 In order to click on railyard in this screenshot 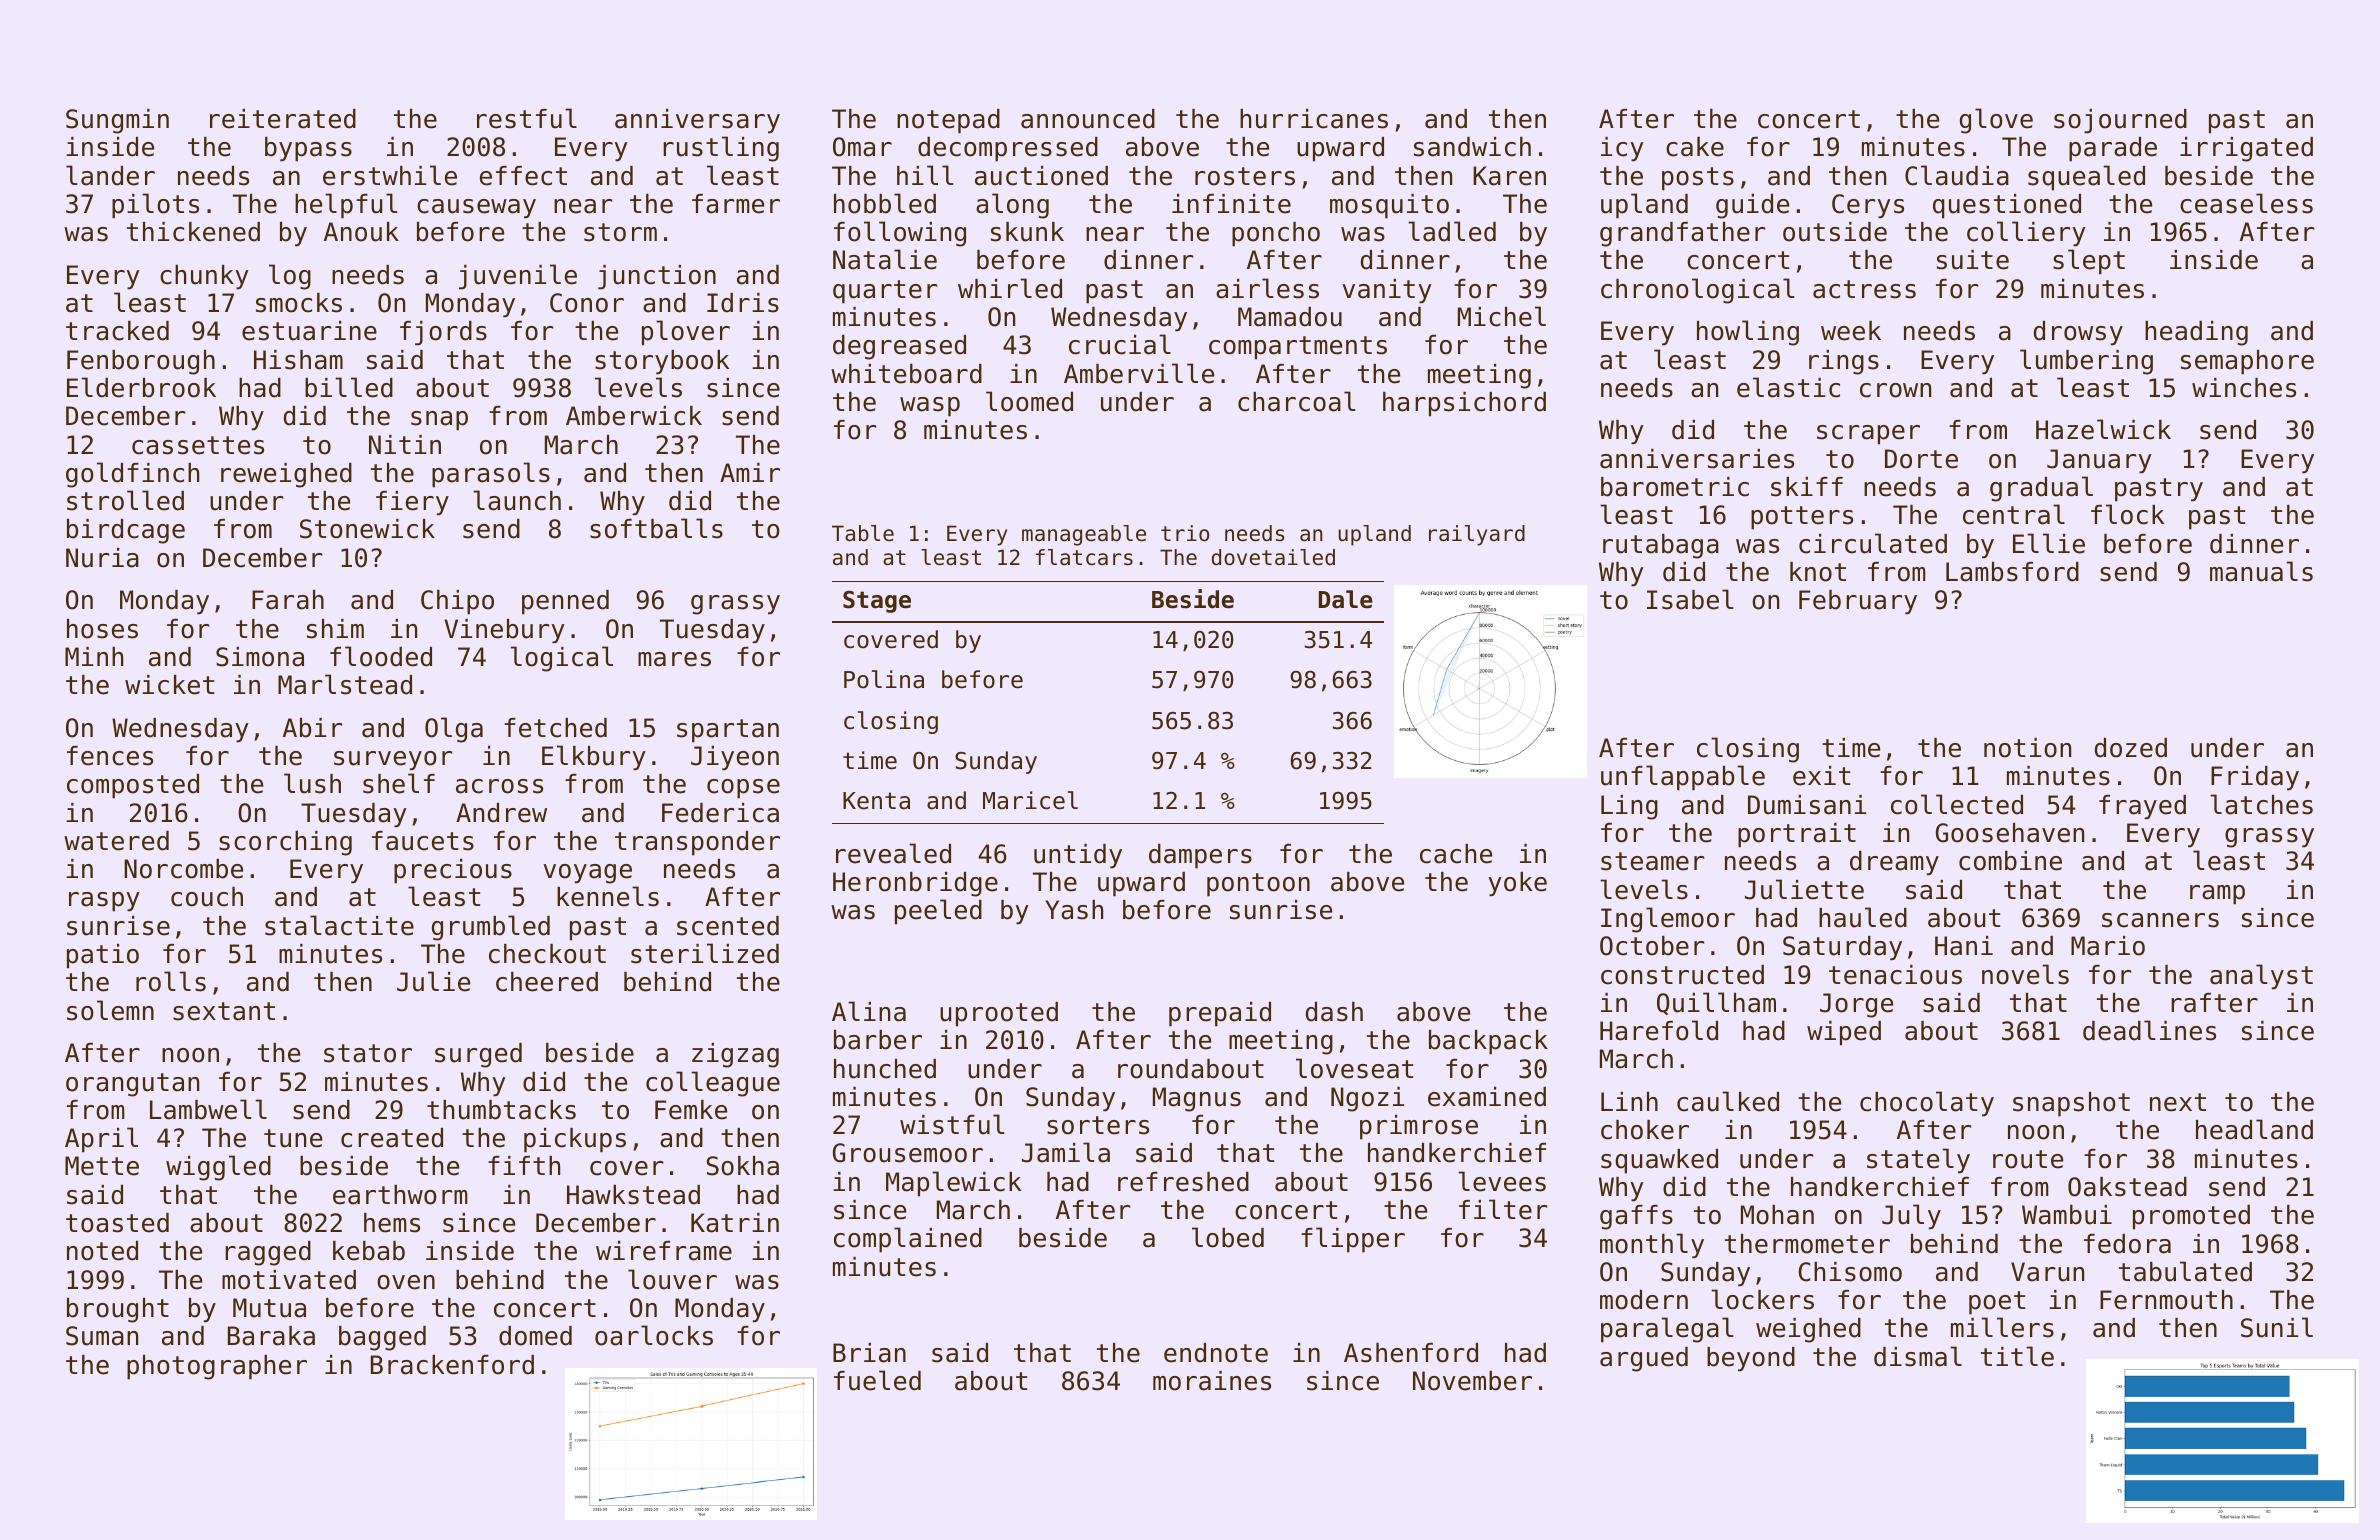, I will do `click(1477, 535)`.
